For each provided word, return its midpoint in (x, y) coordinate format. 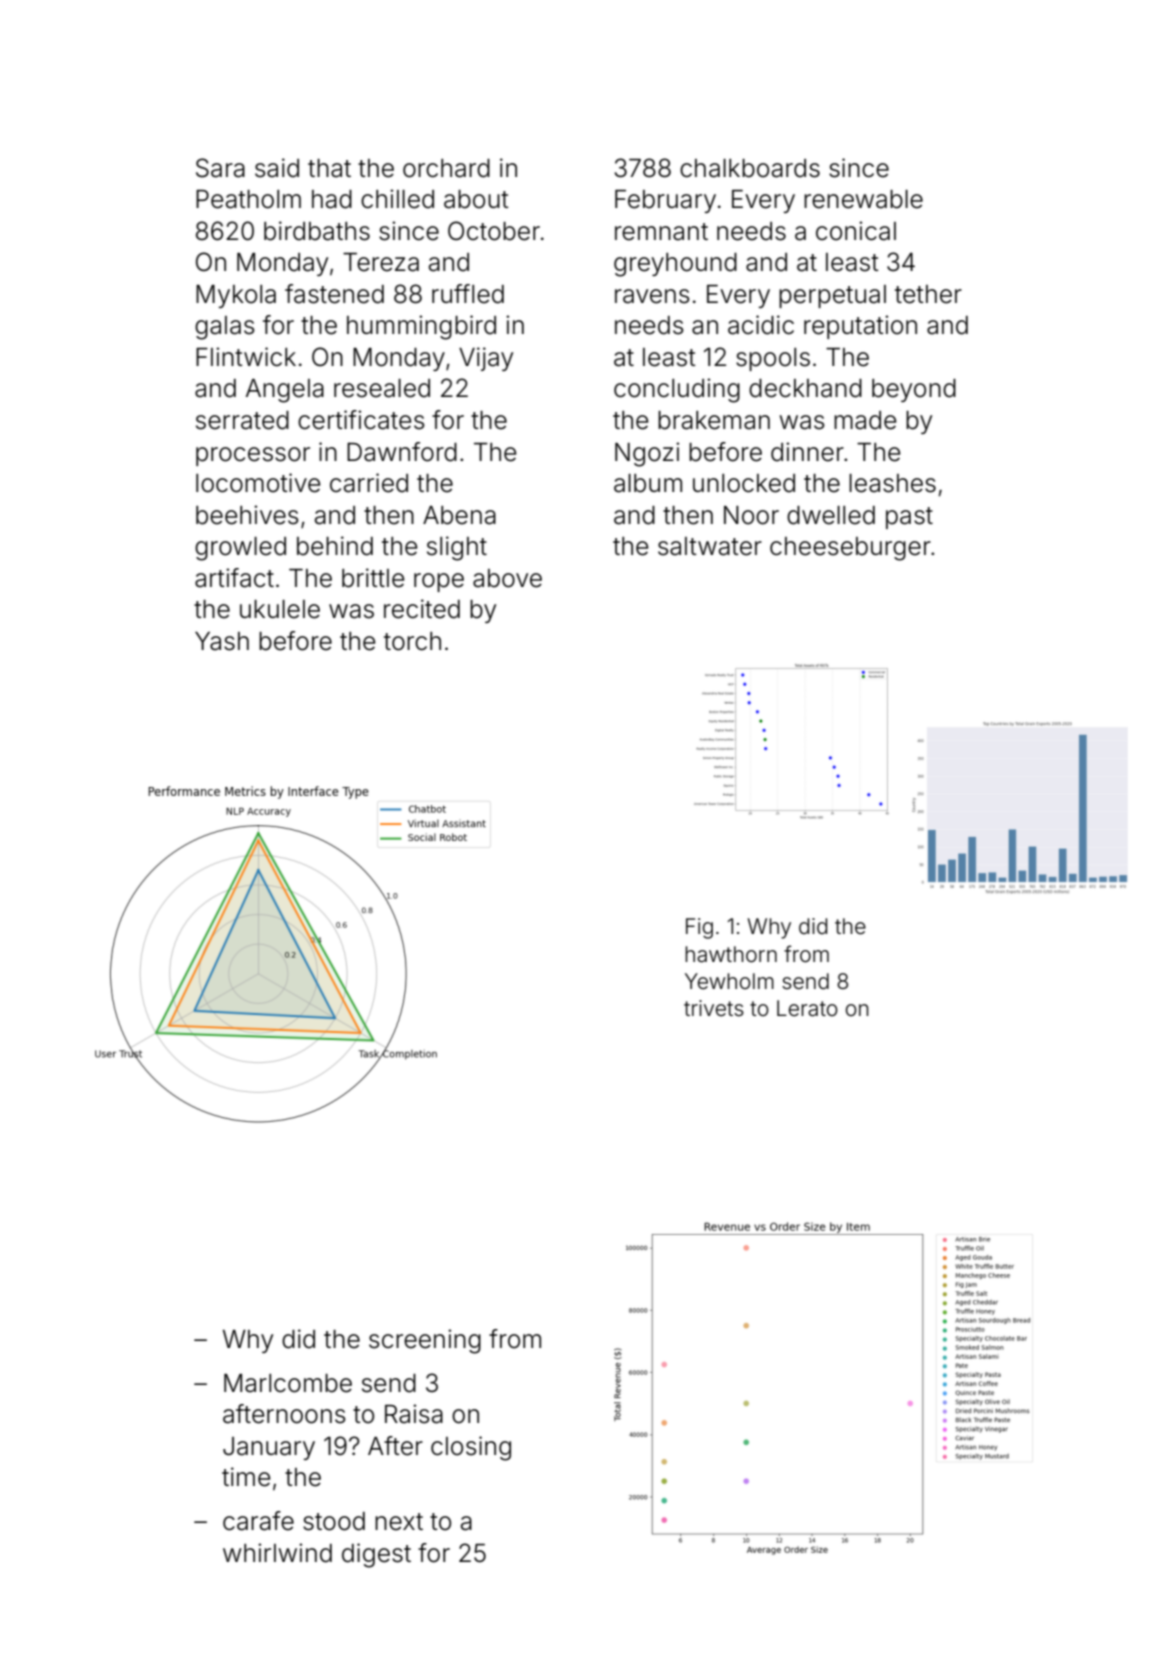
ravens (652, 296)
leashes (892, 483)
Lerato (807, 1008)
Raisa (414, 1414)
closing (471, 1448)
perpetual (832, 296)
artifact (234, 578)
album (648, 483)
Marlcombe (288, 1383)
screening (425, 1341)
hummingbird (421, 327)
